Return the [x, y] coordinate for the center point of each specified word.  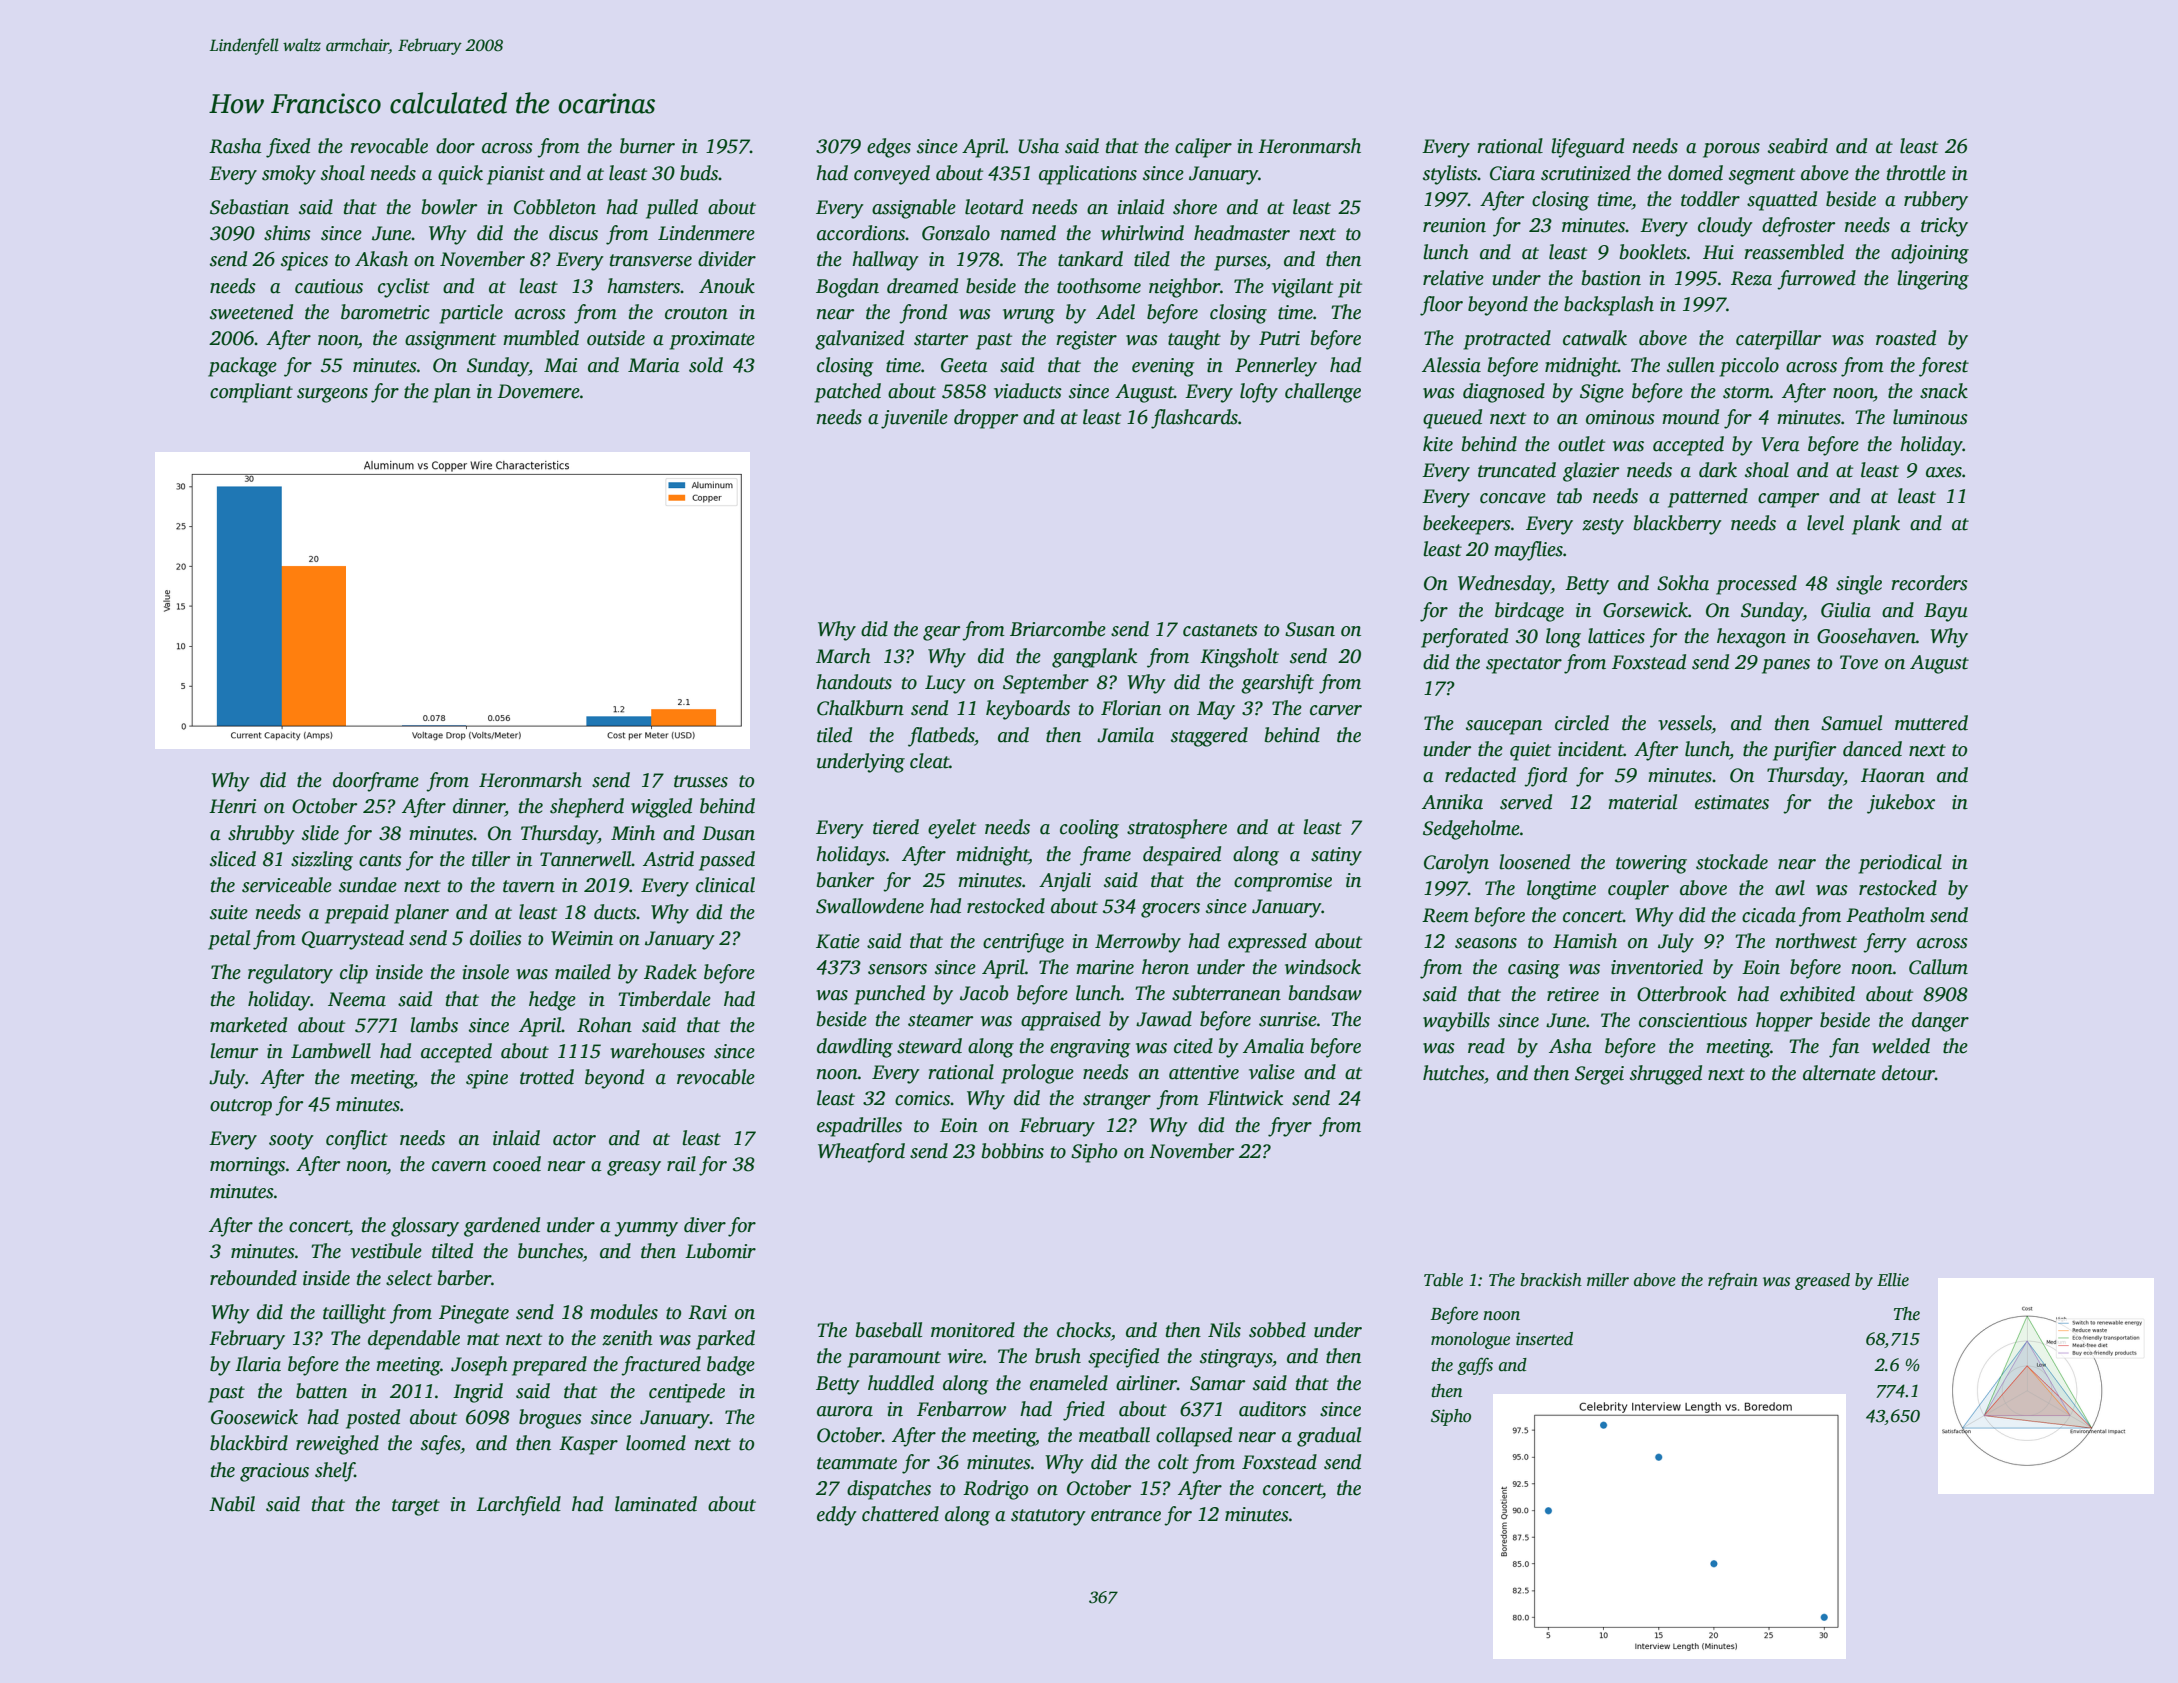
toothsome [1099, 286]
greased [1822, 1281]
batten [321, 1391]
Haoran [1893, 775]
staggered [1209, 737]
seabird [1798, 146]
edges [889, 148]
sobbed [1277, 1330]
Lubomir [720, 1251]
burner [647, 146]
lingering [1933, 280]
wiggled [661, 808]
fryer [1290, 1127]
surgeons [332, 395]
